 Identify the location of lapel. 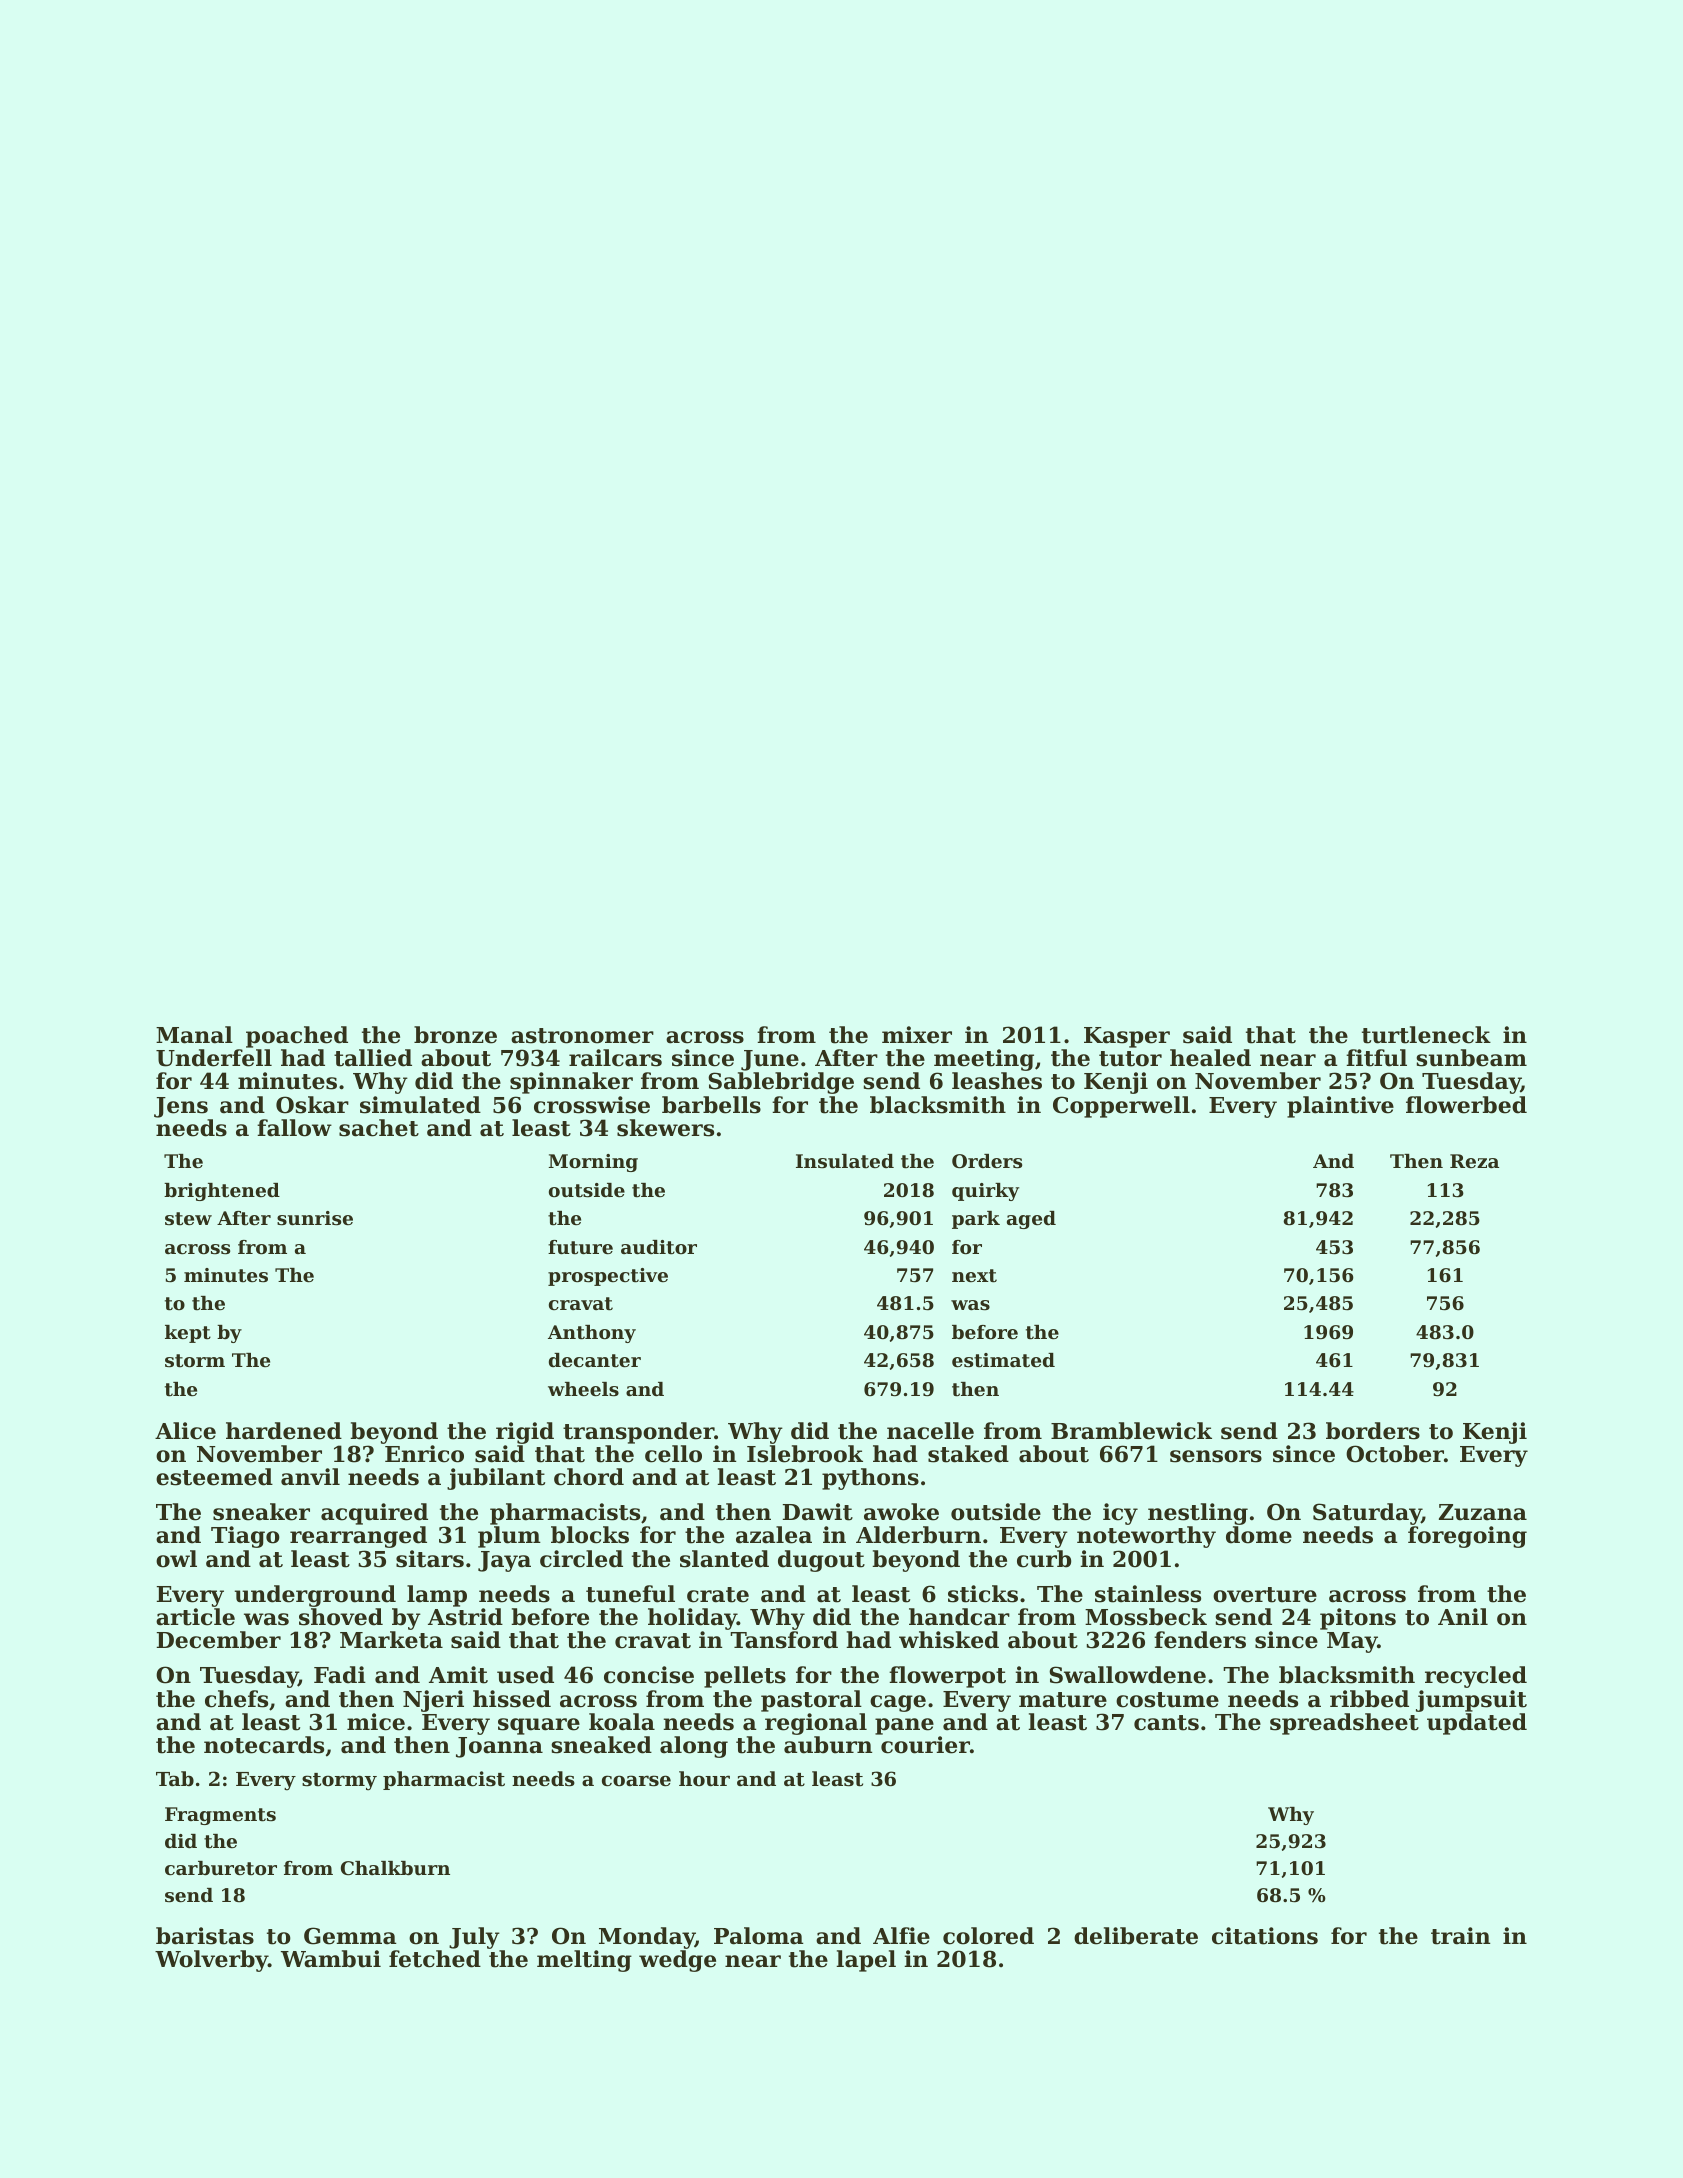
(866, 1961).
